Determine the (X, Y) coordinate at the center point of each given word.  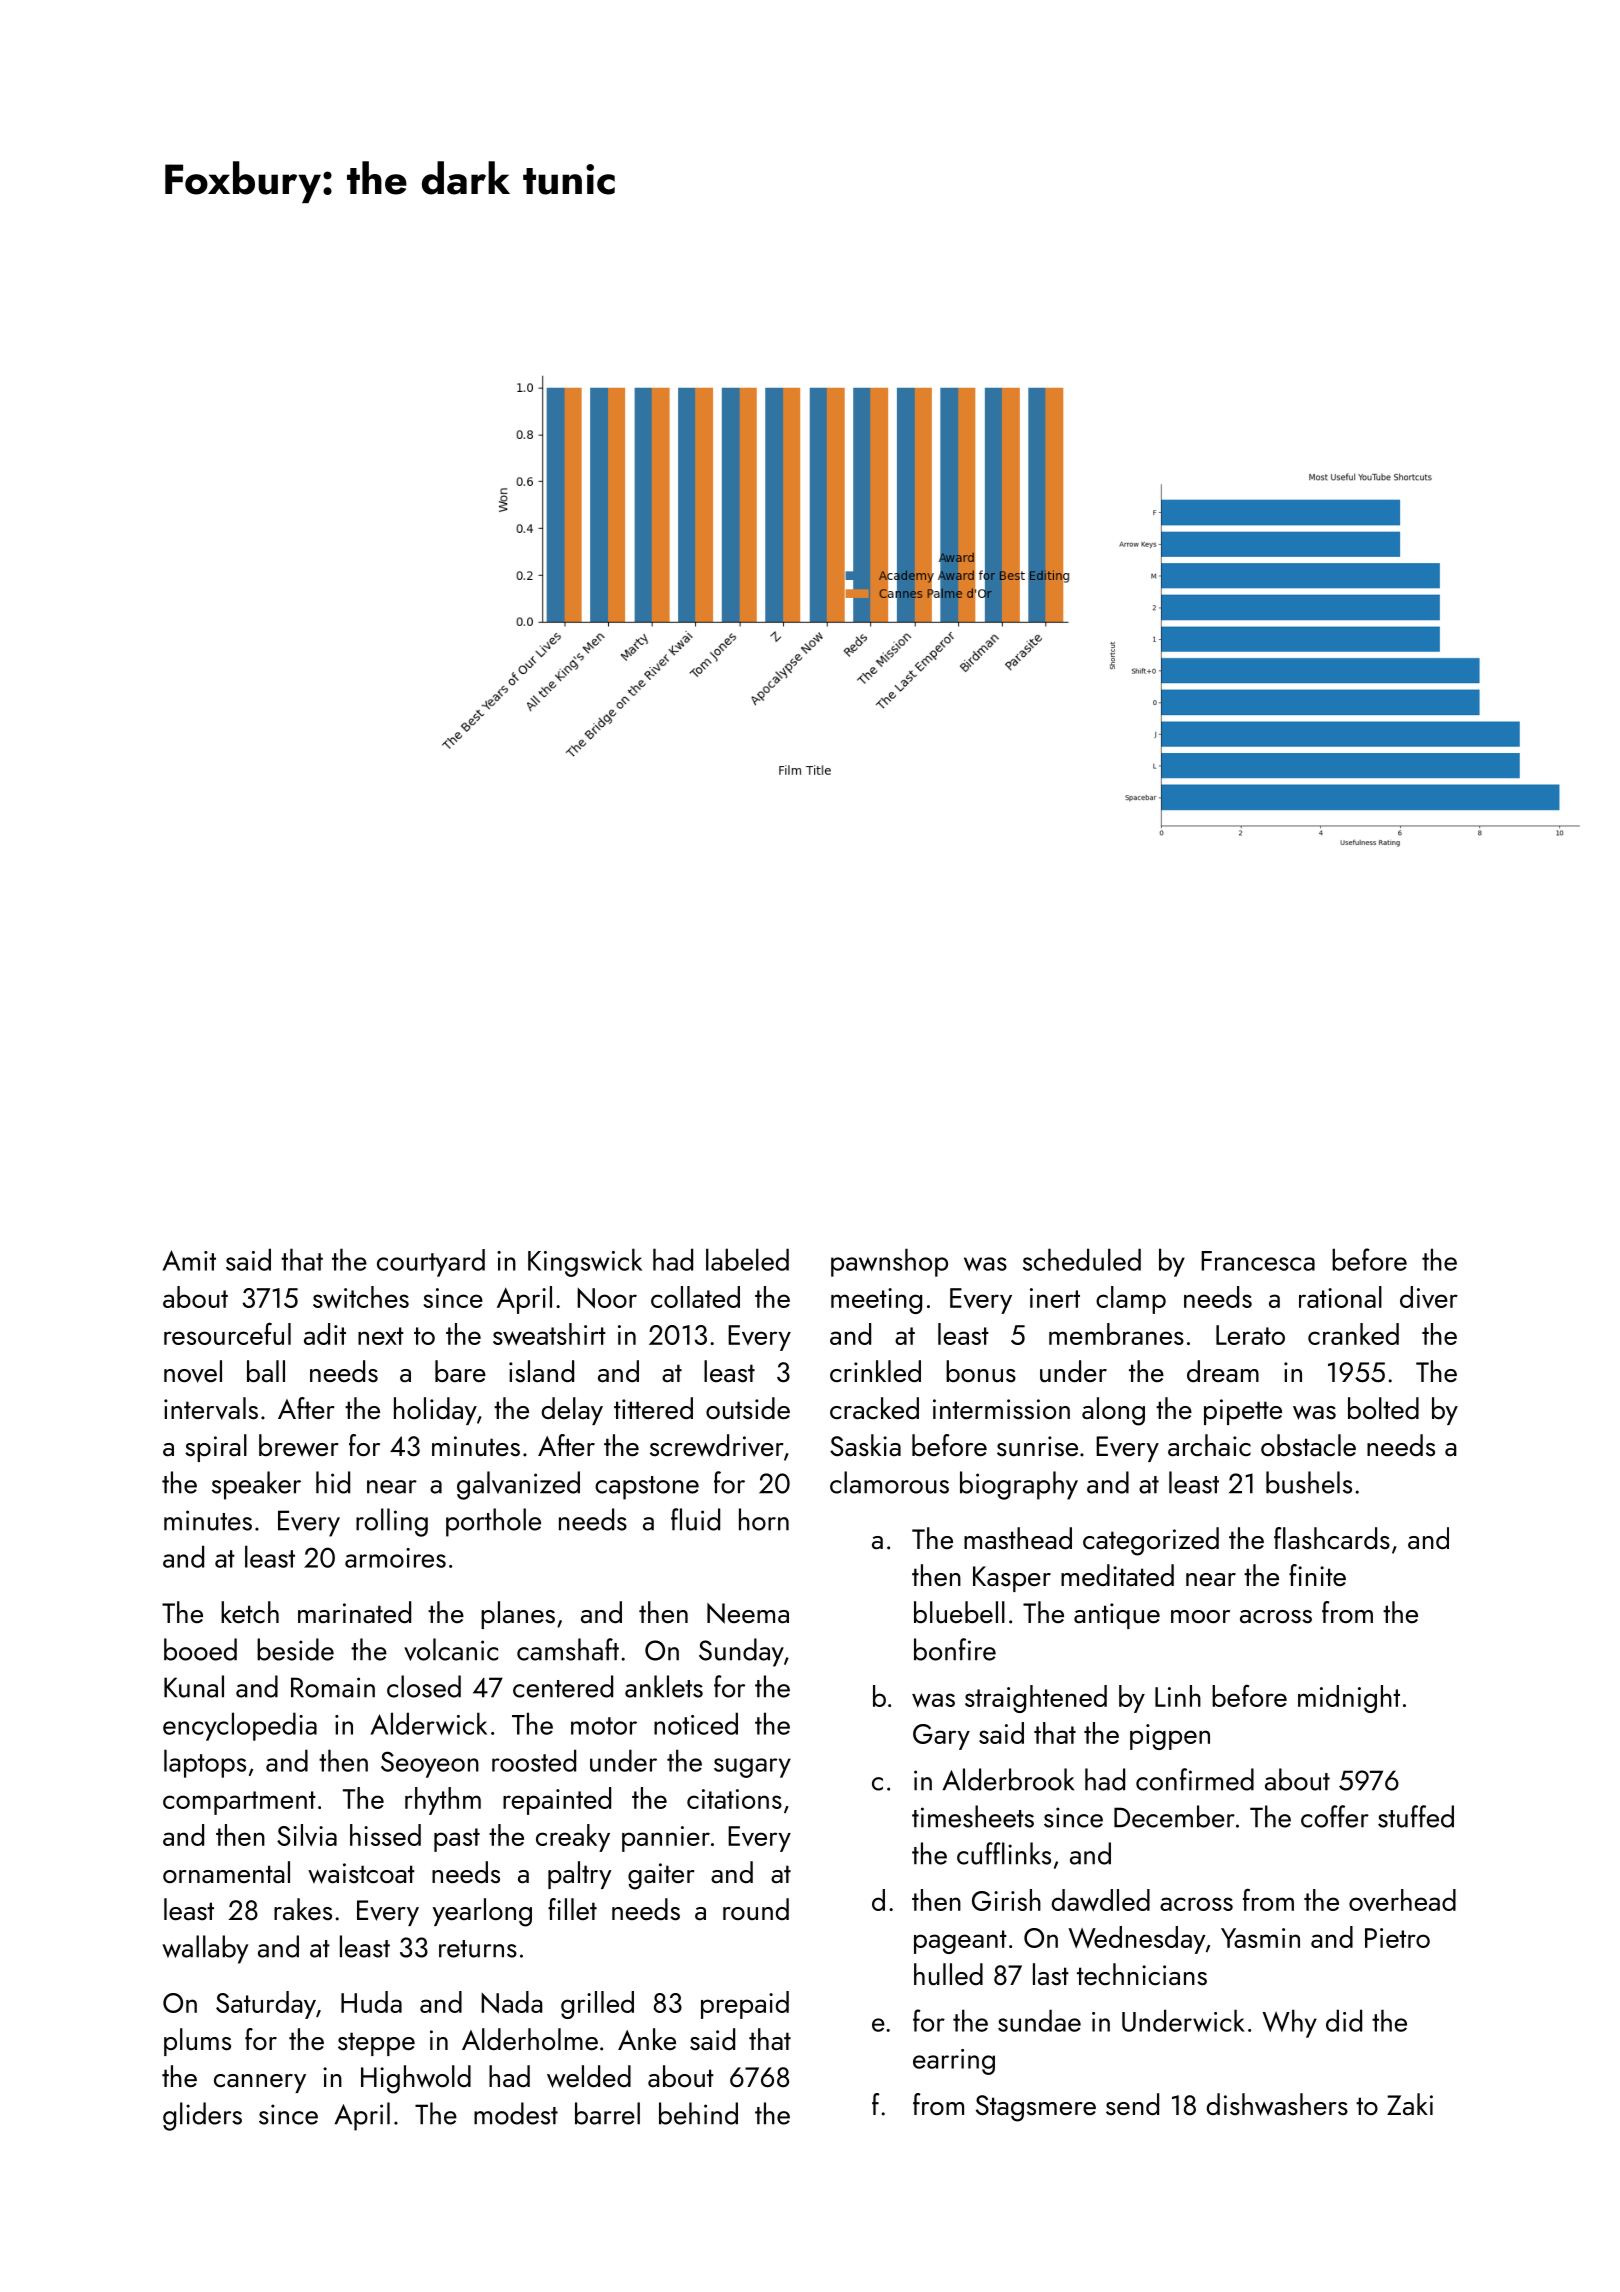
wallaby (205, 1949)
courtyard (431, 1263)
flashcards (1332, 1538)
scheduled (1082, 1259)
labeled (747, 1259)
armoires (395, 1558)
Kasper (1012, 1579)
